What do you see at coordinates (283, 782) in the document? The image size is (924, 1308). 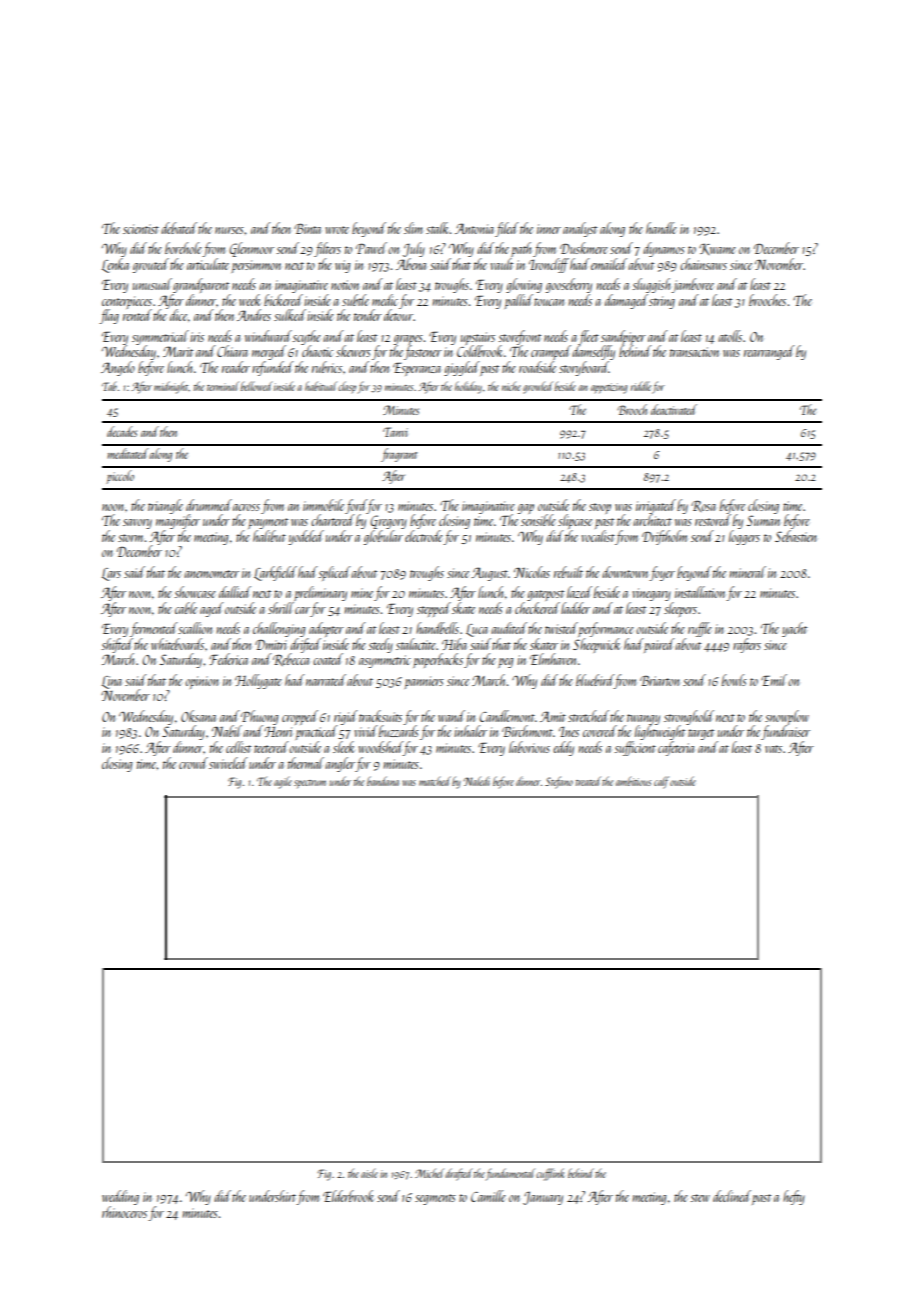 I see `agile` at bounding box center [283, 782].
